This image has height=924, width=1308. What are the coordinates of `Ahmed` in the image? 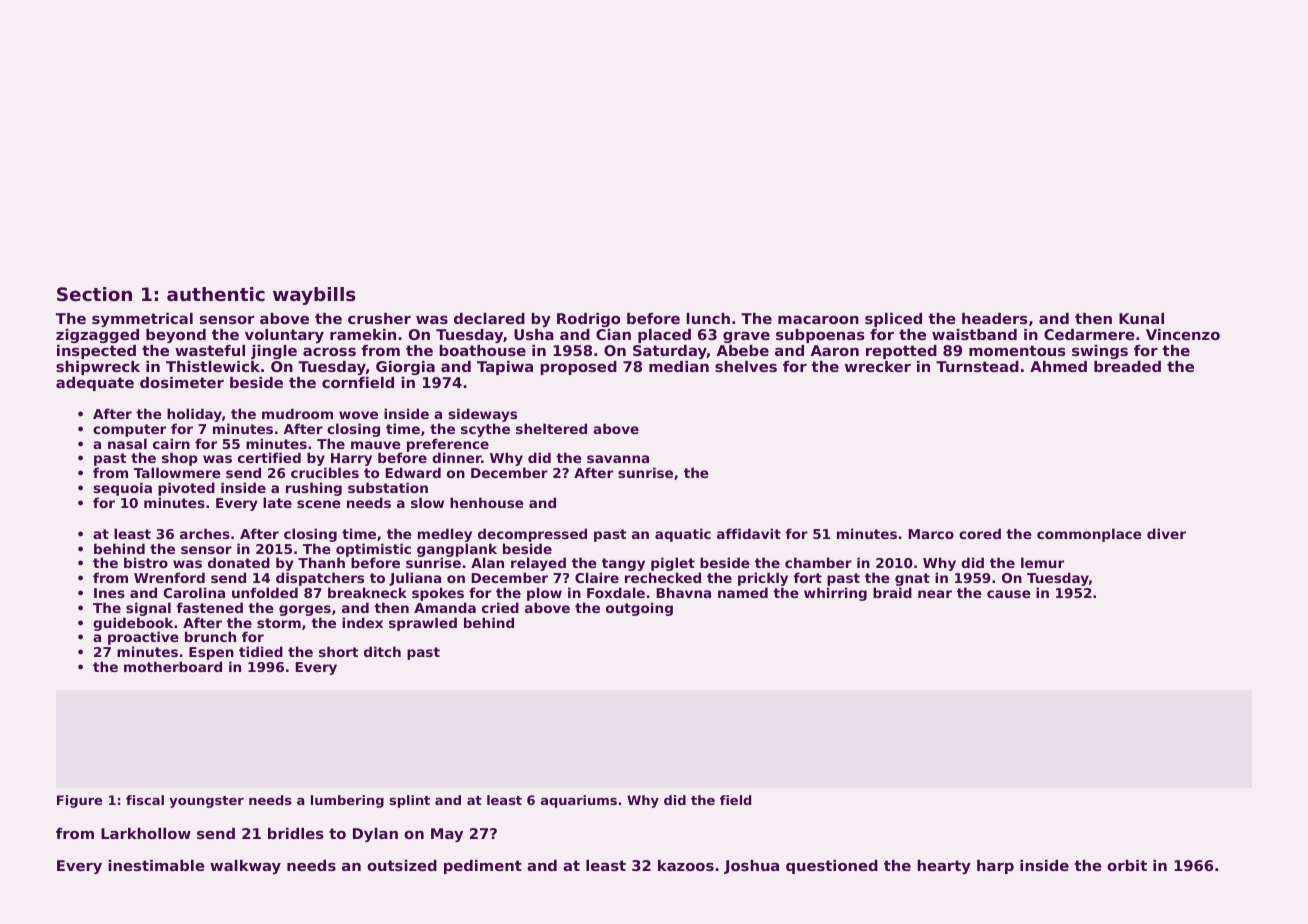 It's located at (1058, 366).
